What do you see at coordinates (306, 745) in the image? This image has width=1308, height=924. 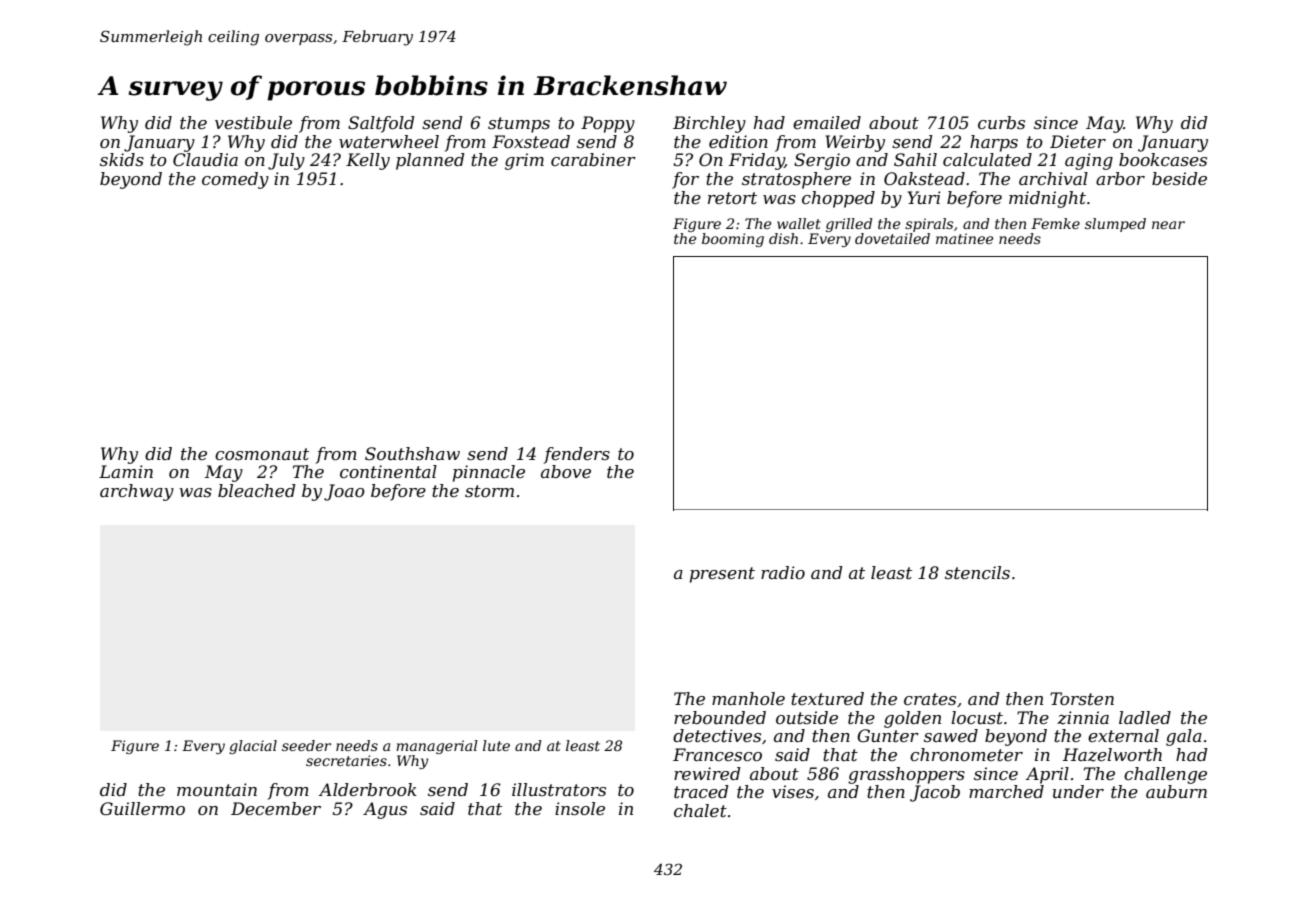 I see `seeder` at bounding box center [306, 745].
